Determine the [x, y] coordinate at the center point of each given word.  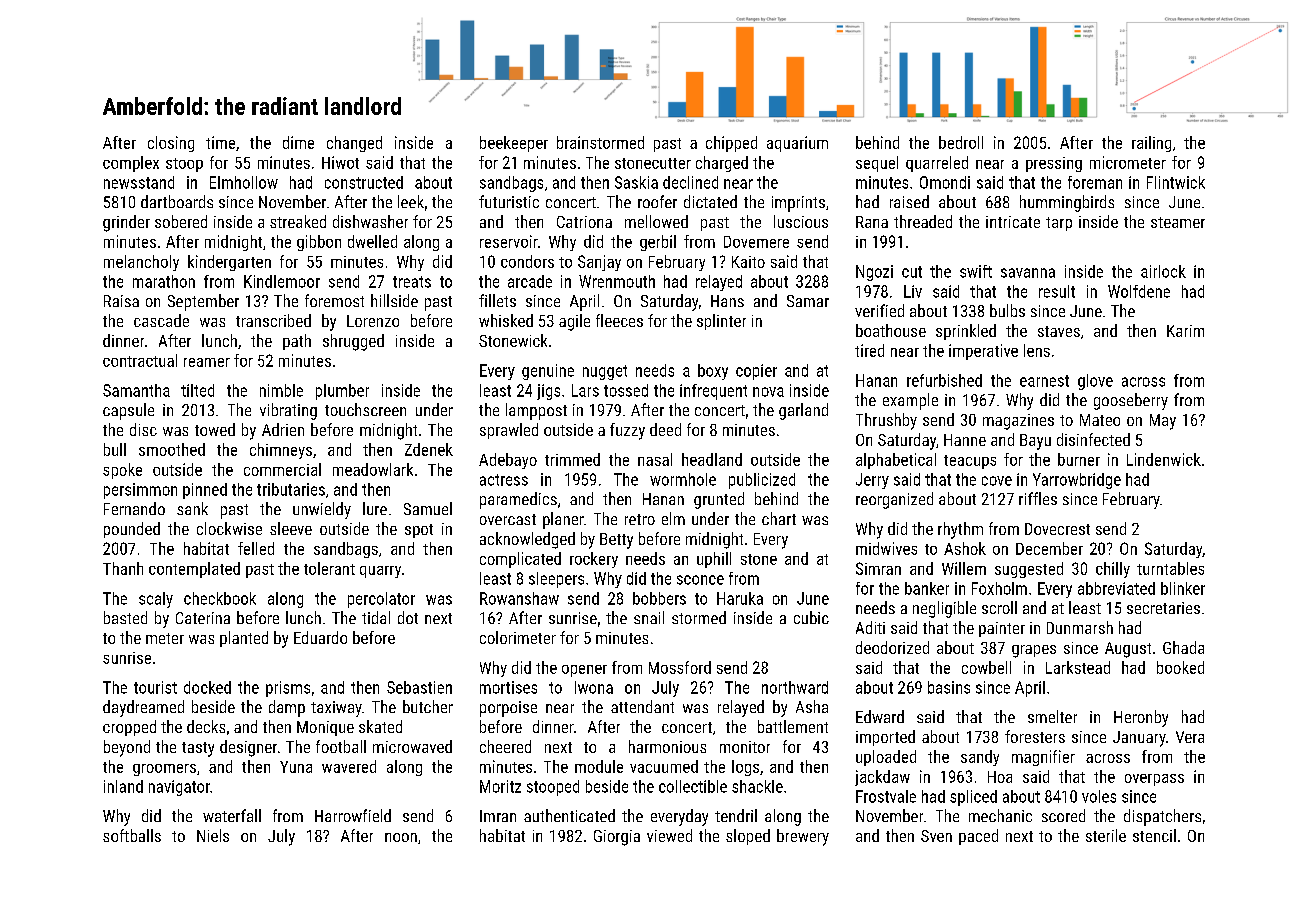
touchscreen [365, 409]
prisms [288, 689]
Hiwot [340, 162]
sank [192, 508]
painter [1002, 629]
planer [563, 520]
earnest [1044, 381]
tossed [626, 390]
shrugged [353, 342]
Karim [1185, 331]
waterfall [232, 815]
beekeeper [514, 144]
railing [1151, 144]
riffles [1038, 498]
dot [408, 617]
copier [756, 372]
